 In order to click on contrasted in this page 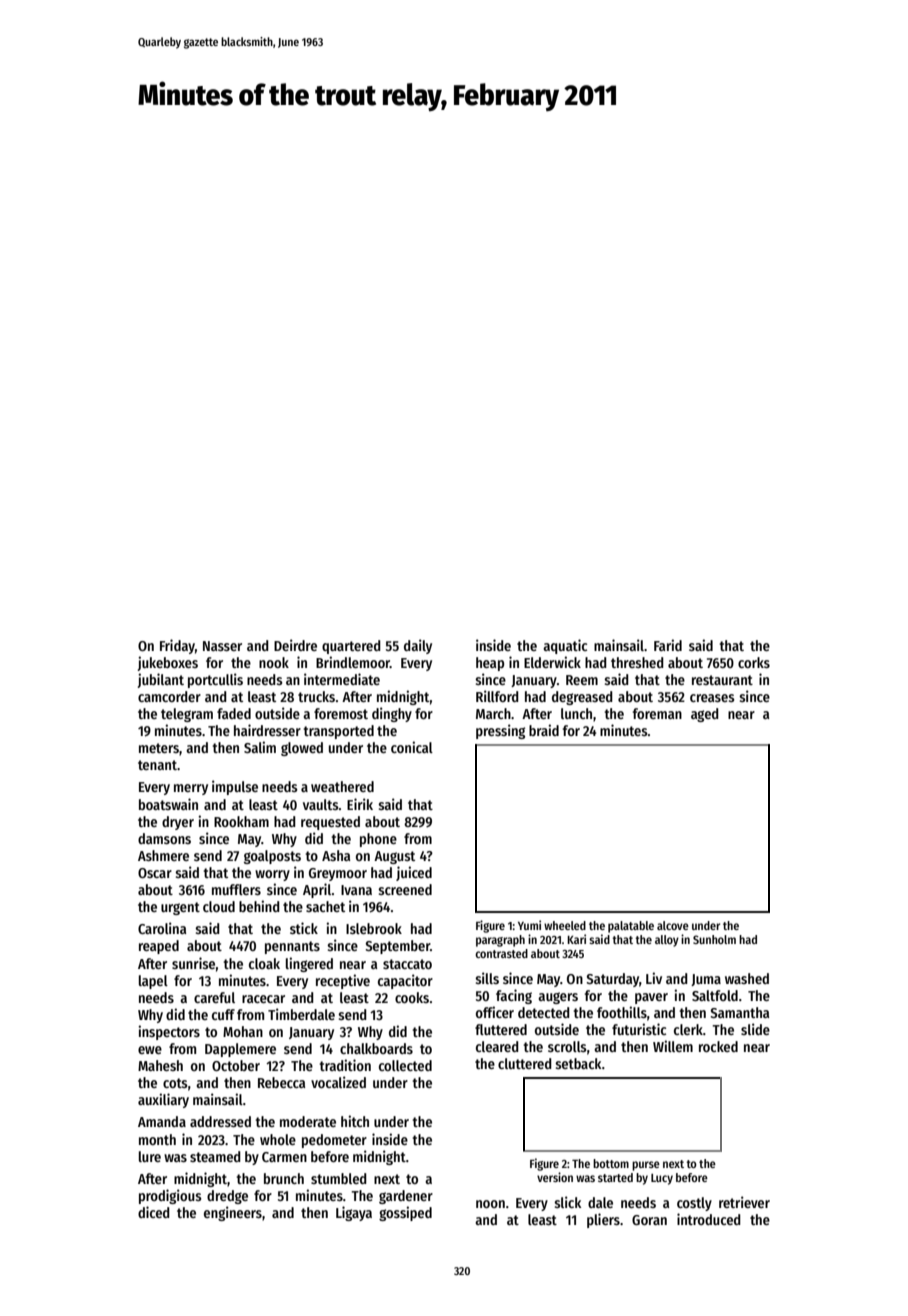, I will do `click(501, 953)`.
